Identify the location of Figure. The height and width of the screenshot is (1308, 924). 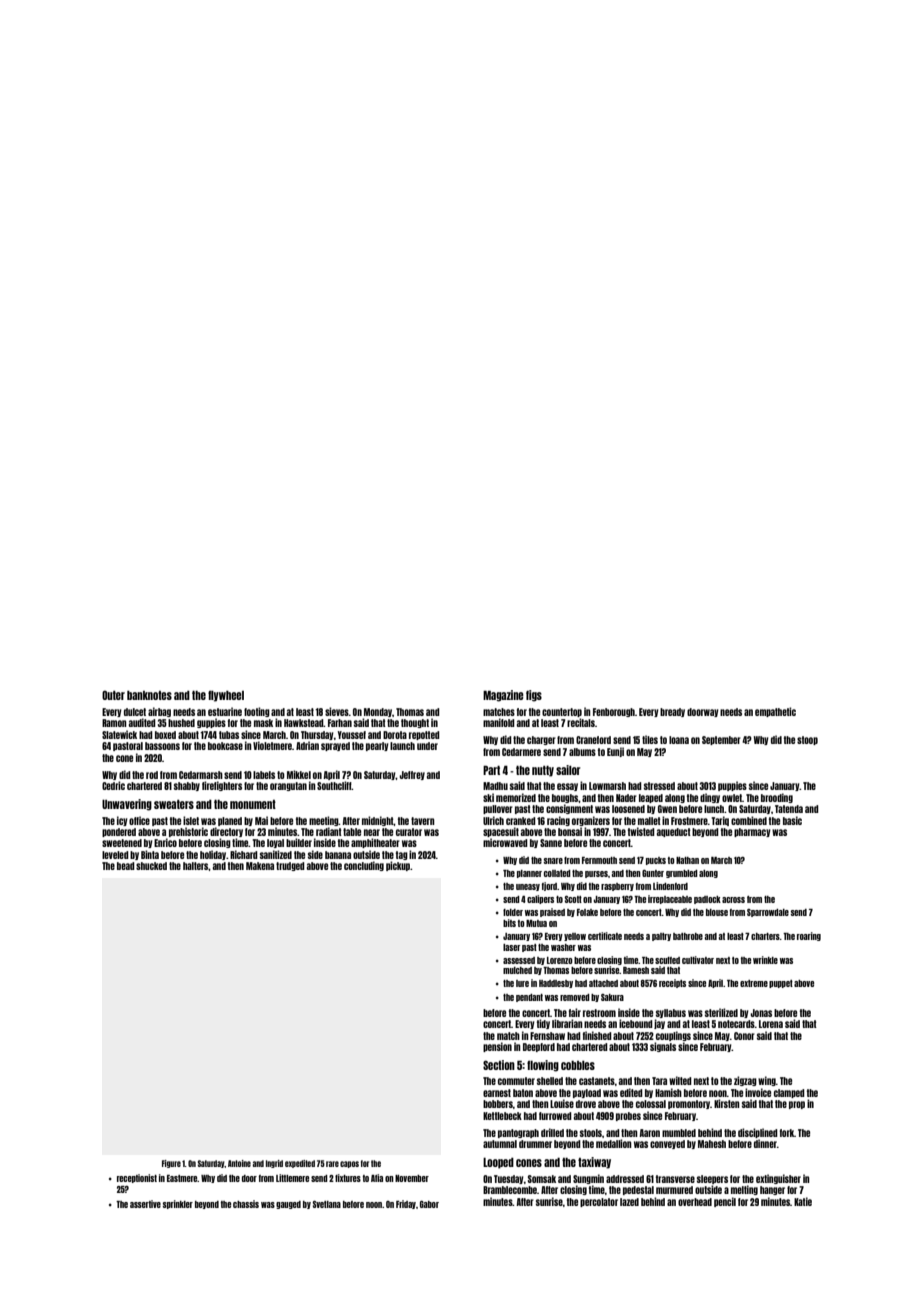
(171, 1164).
